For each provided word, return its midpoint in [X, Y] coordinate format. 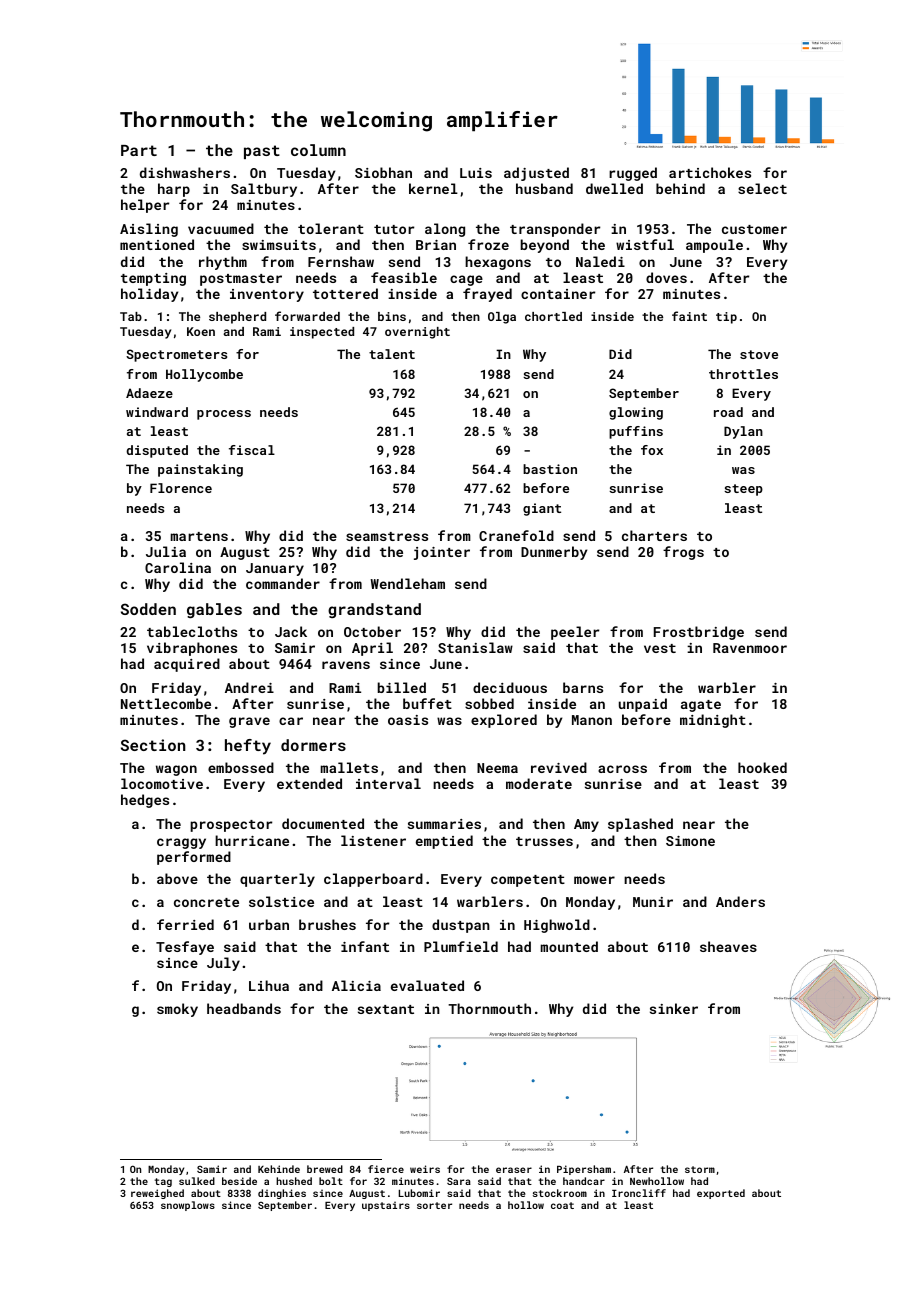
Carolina [178, 567]
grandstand [374, 610]
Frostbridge [699, 633]
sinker [674, 1008]
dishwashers [185, 172]
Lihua [269, 985]
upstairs [386, 1206]
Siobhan [383, 172]
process [224, 415]
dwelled [614, 188]
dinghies [282, 1194]
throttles [743, 374]
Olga [502, 318]
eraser [514, 1170]
